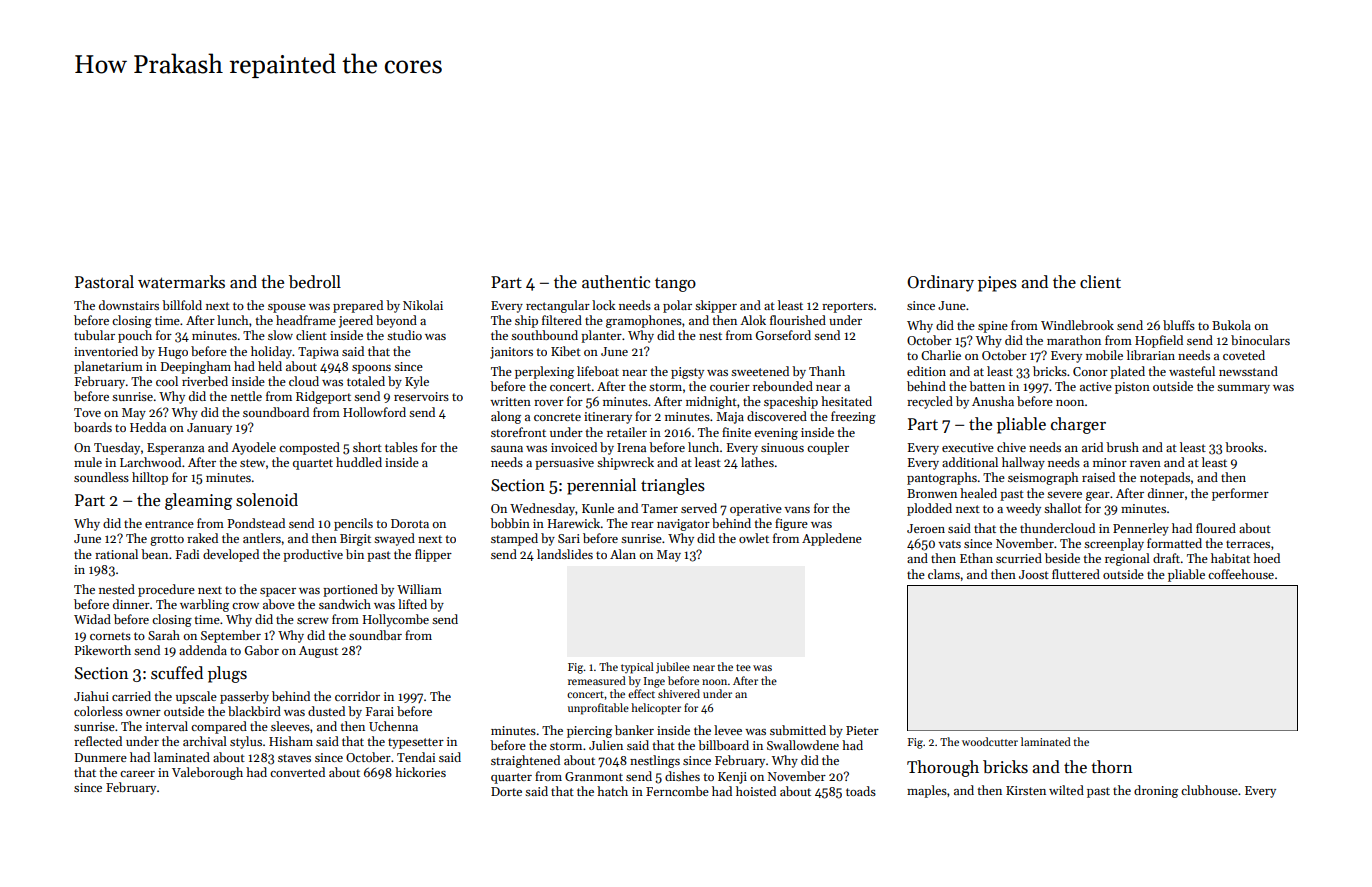 Image resolution: width=1372 pixels, height=887 pixels. Describe the element at coordinates (227, 674) in the screenshot. I see `plugs` at that location.
